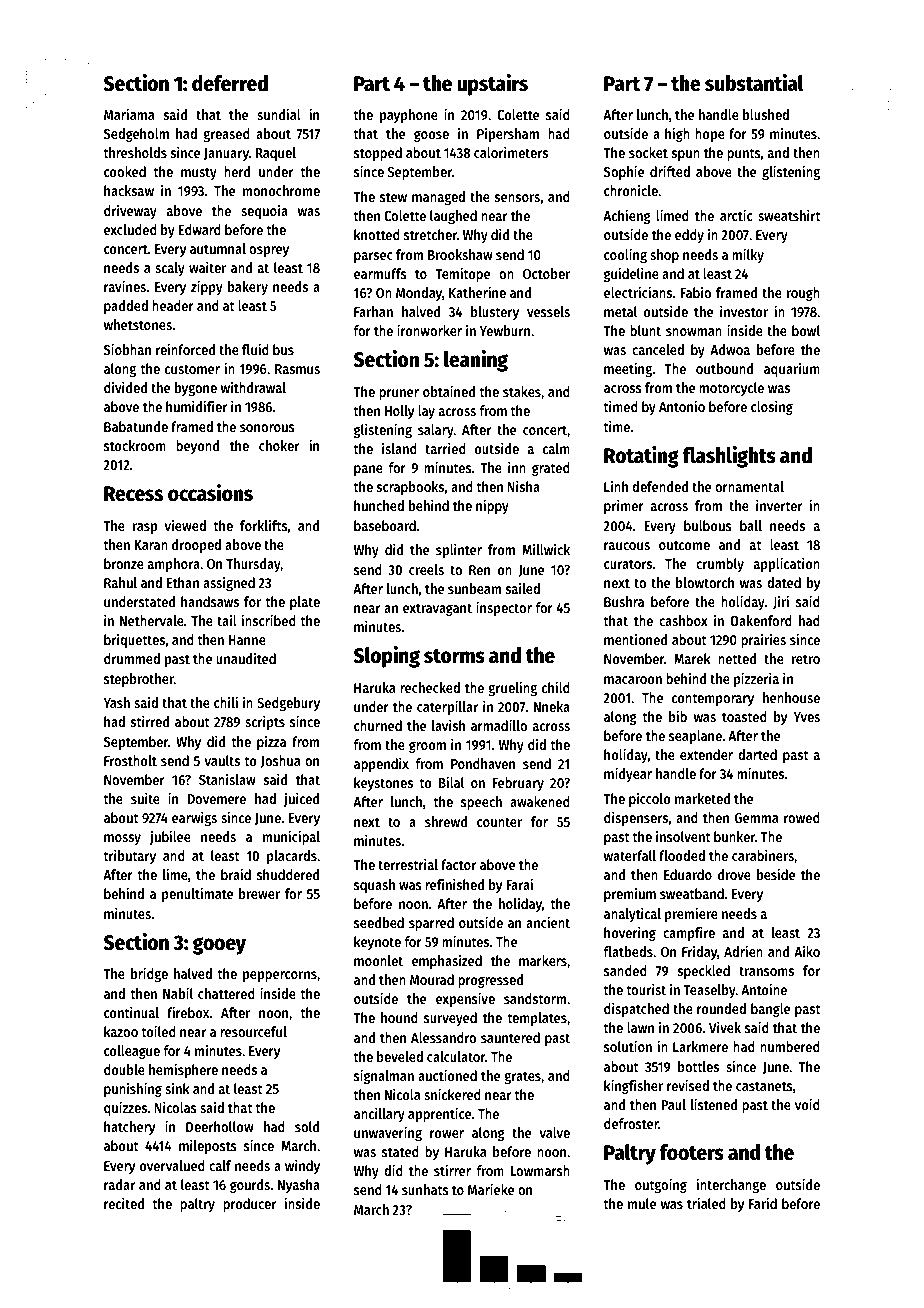 The height and width of the page is (1308, 924). Describe the element at coordinates (230, 83) in the page. I see `deferred` at that location.
